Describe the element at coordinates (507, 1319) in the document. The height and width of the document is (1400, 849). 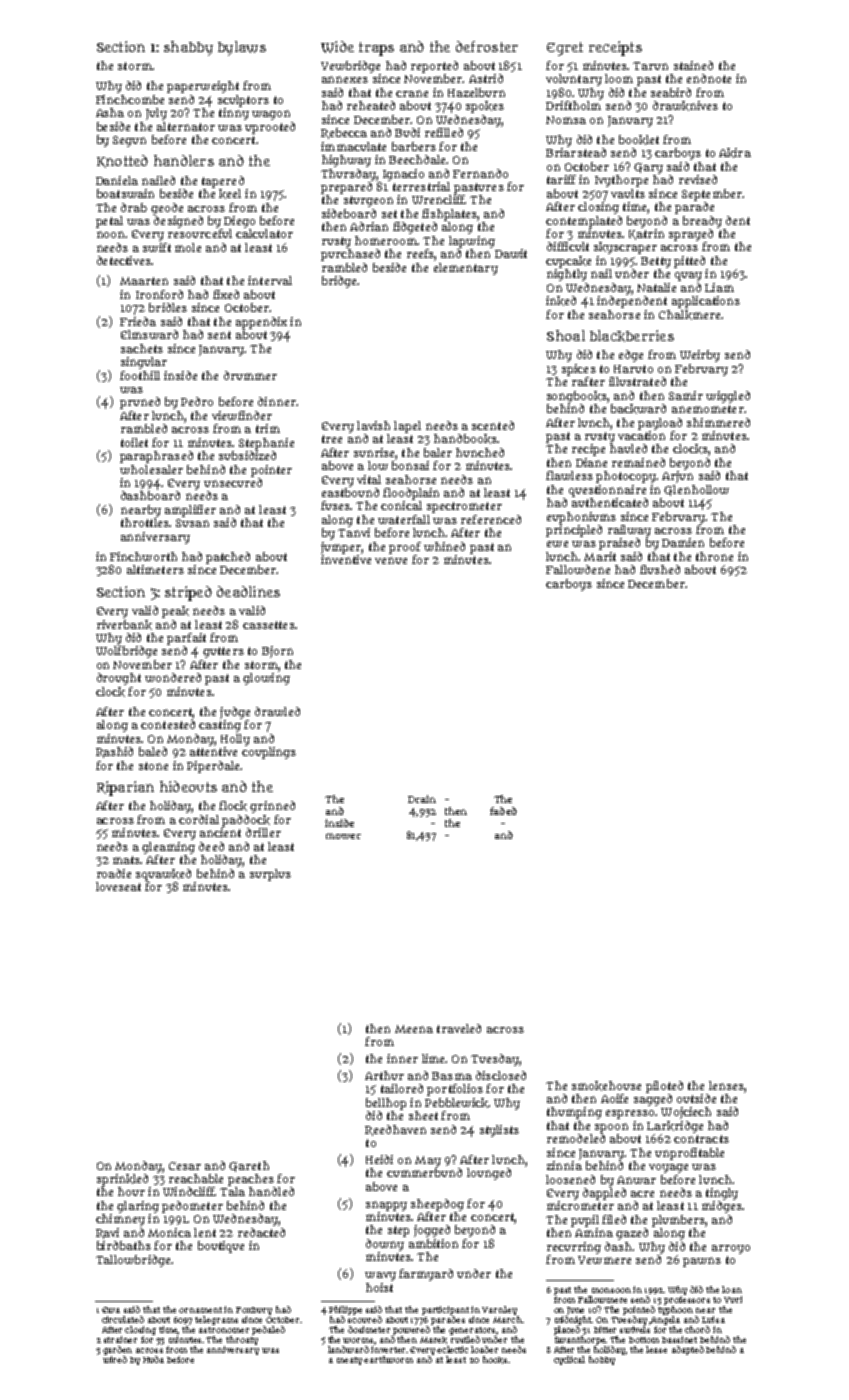
I see `March` at that location.
